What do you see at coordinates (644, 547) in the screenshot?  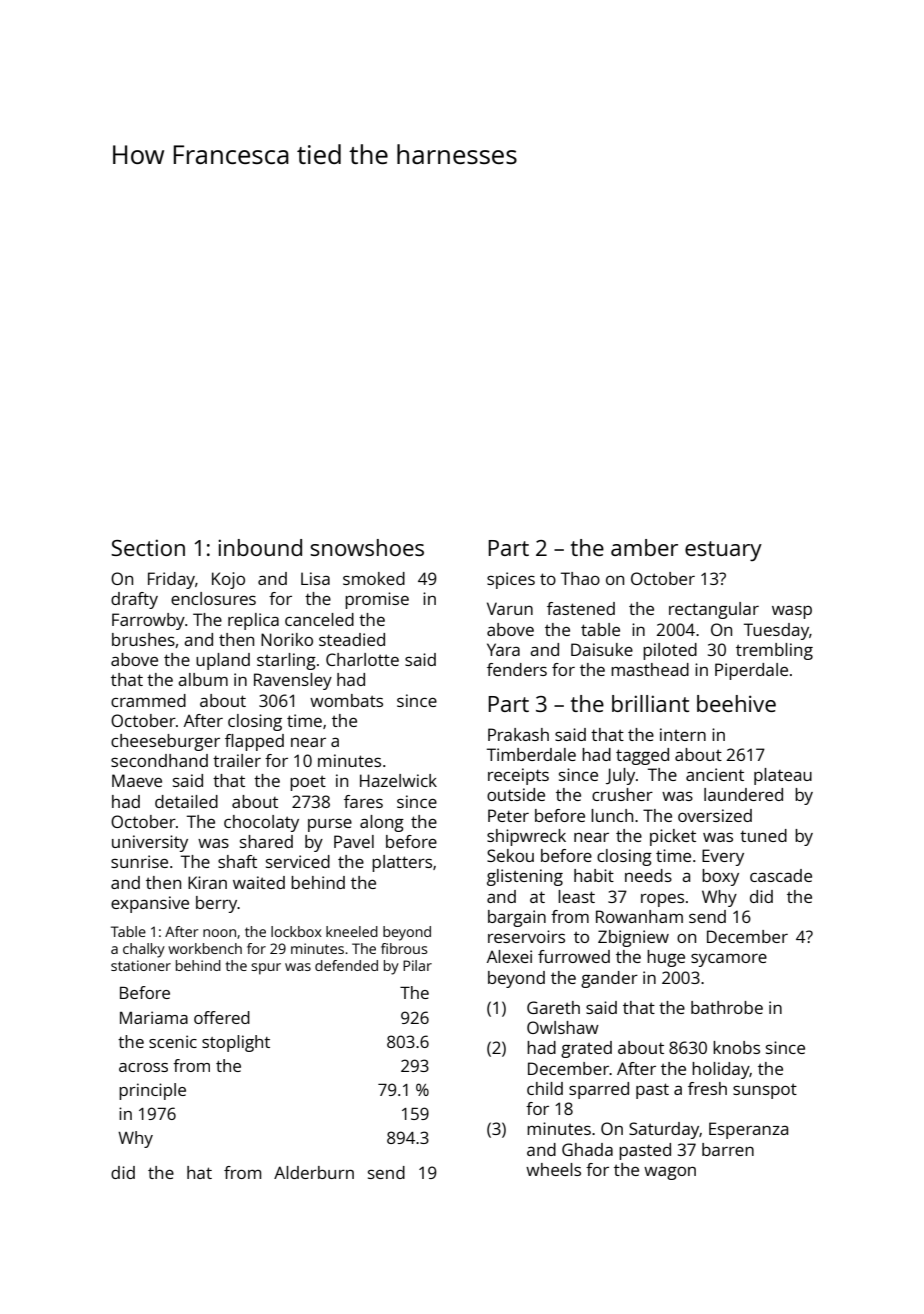 I see `amber` at bounding box center [644, 547].
